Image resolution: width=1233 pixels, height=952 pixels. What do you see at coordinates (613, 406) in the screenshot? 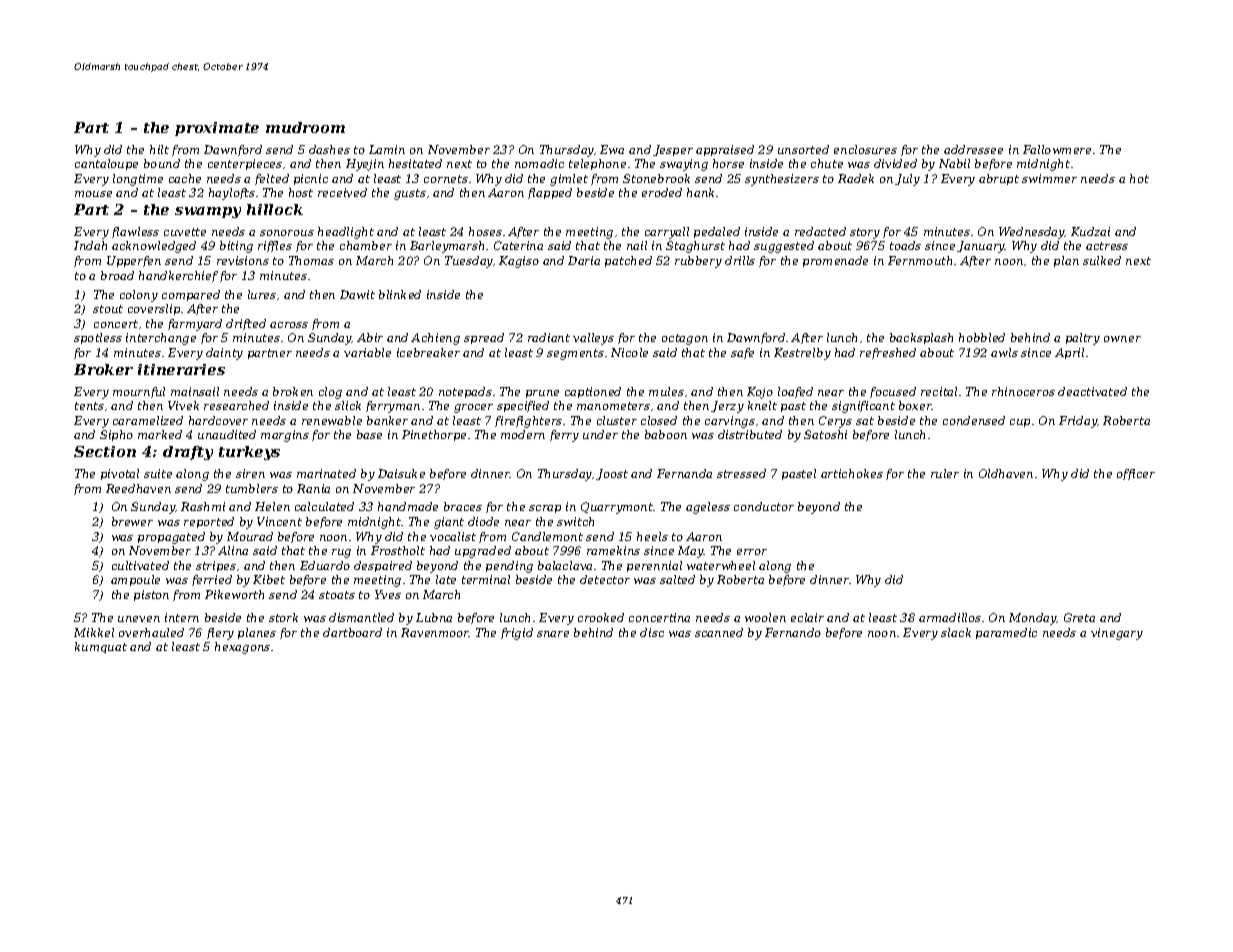
I see `manometers` at bounding box center [613, 406].
